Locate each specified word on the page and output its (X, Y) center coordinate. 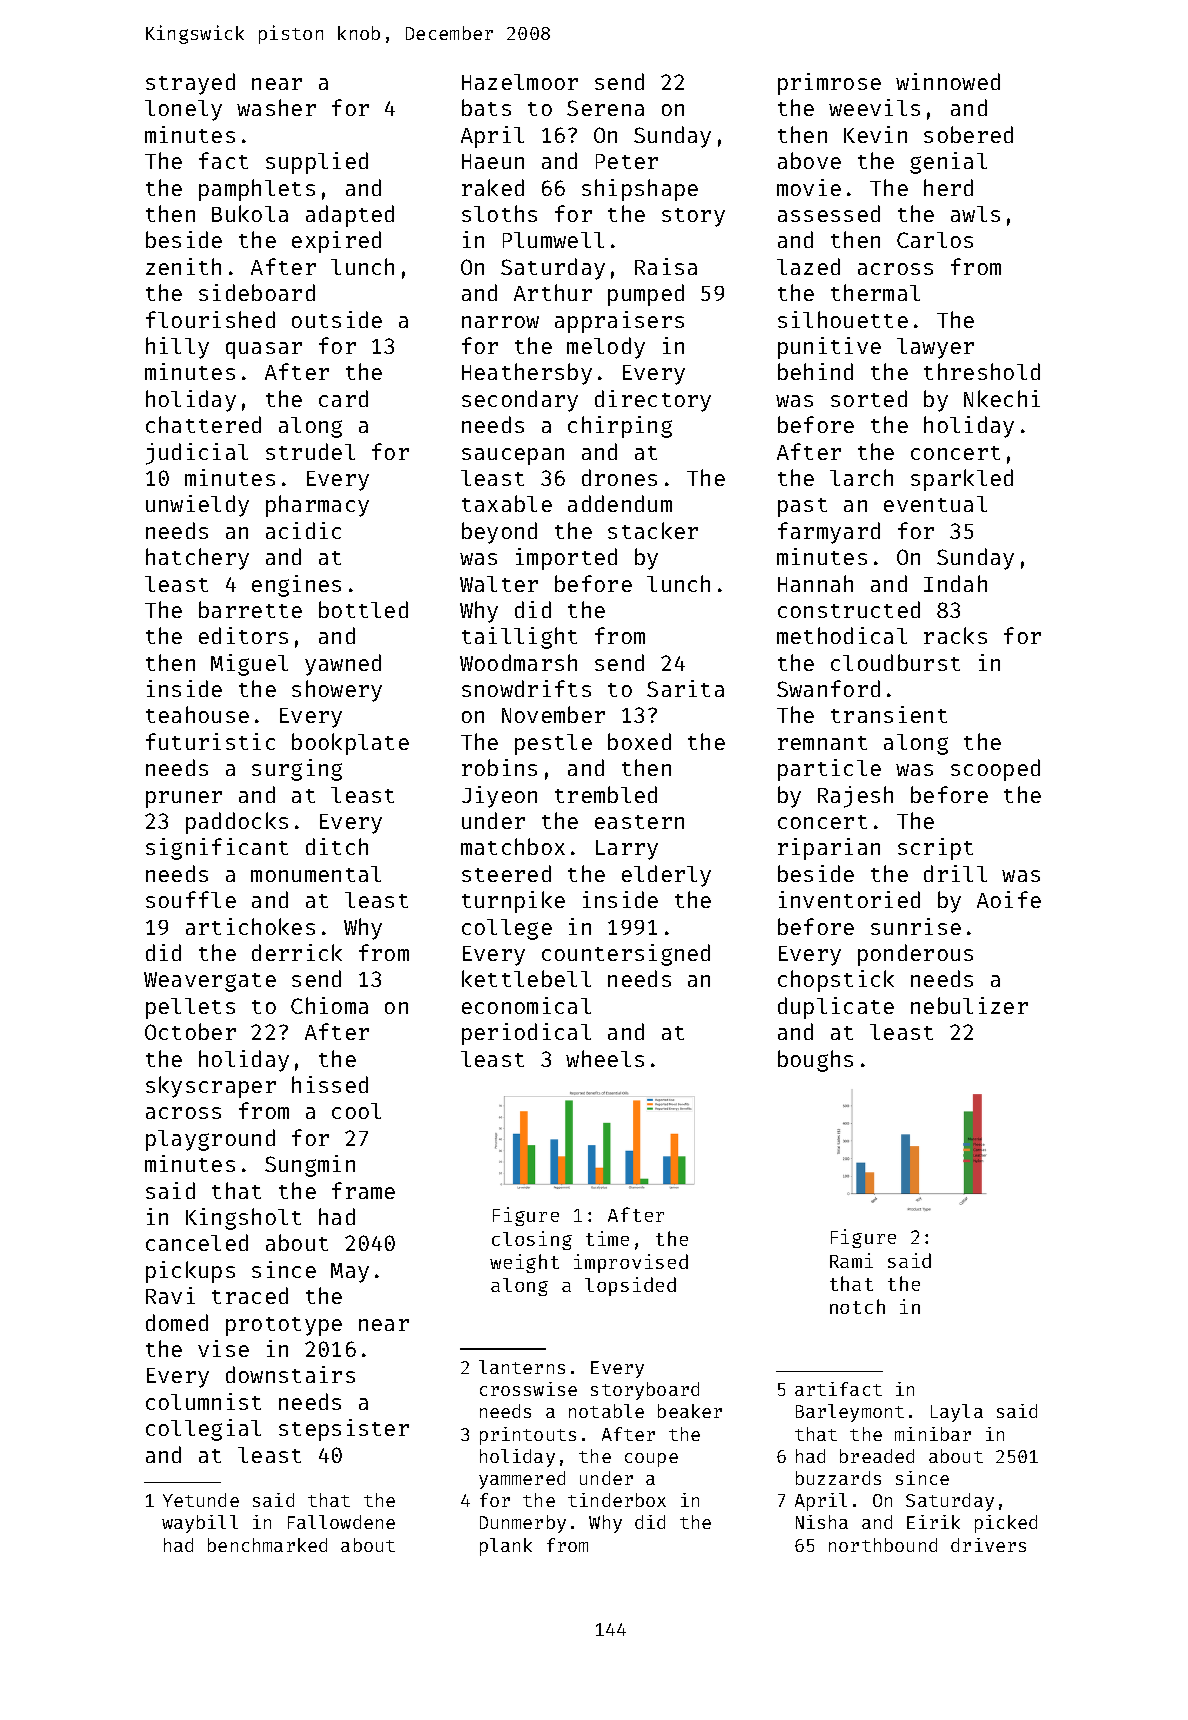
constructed (849, 609)
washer (276, 107)
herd (948, 187)
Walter (499, 584)
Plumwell (553, 240)
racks (955, 635)
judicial (197, 454)
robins (499, 767)
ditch (337, 846)
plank (506, 1547)
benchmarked (267, 1545)
